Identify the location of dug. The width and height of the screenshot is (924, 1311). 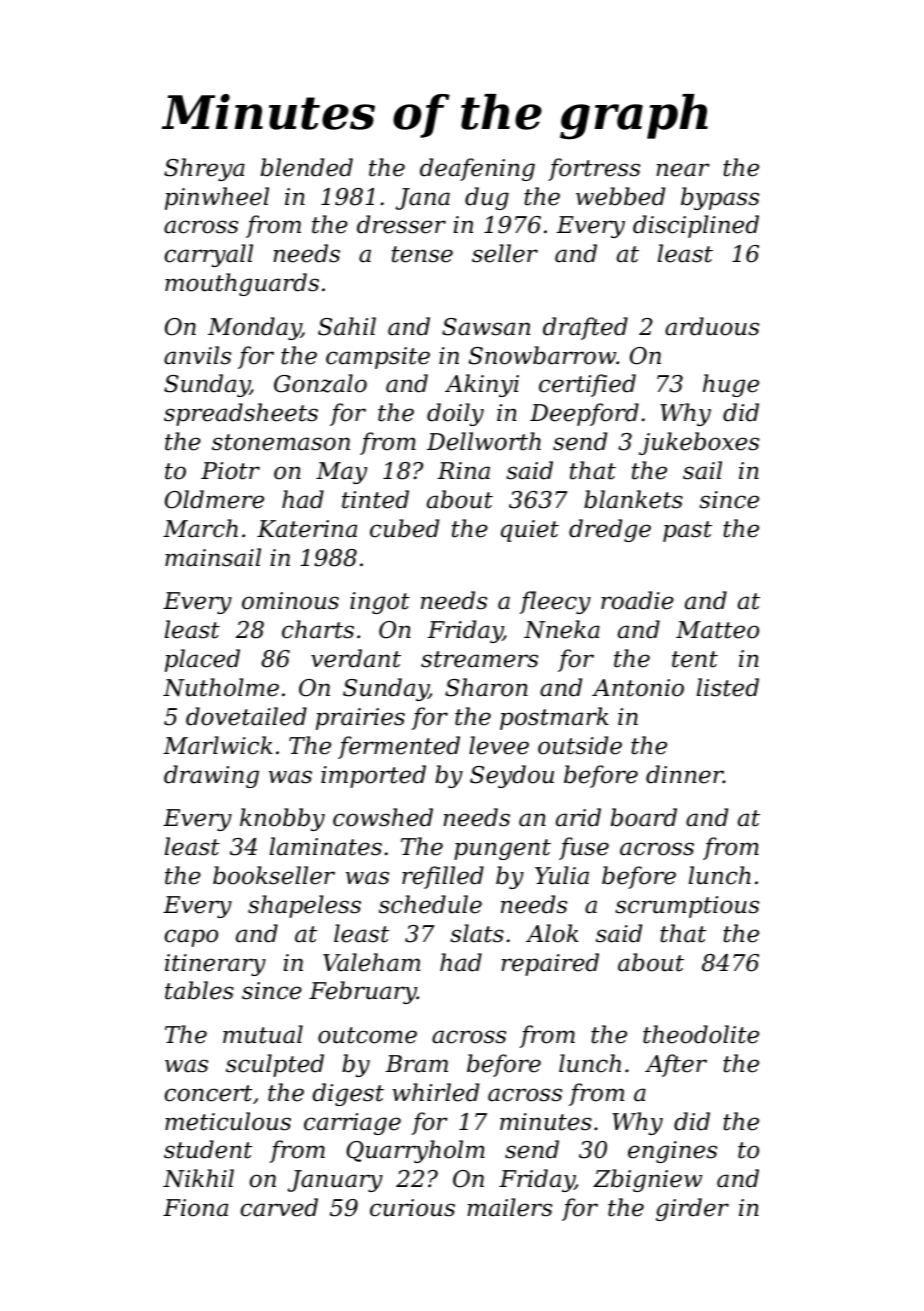
(487, 198).
